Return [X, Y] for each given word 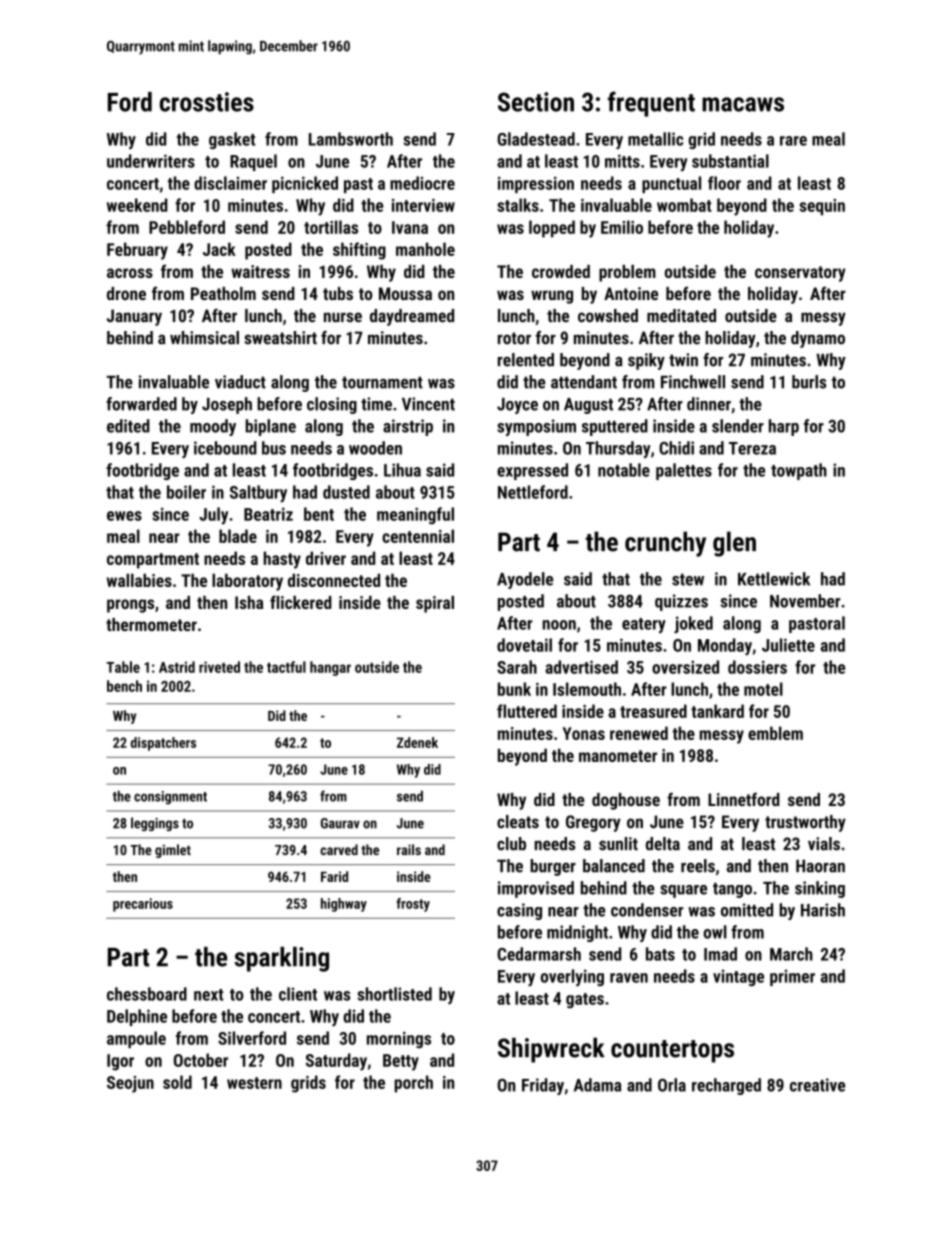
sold [177, 1082]
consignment [170, 798]
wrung [552, 297]
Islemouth [587, 689]
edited [128, 426]
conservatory [800, 274]
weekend [137, 205]
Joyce [517, 406]
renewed [639, 733]
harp [784, 427]
